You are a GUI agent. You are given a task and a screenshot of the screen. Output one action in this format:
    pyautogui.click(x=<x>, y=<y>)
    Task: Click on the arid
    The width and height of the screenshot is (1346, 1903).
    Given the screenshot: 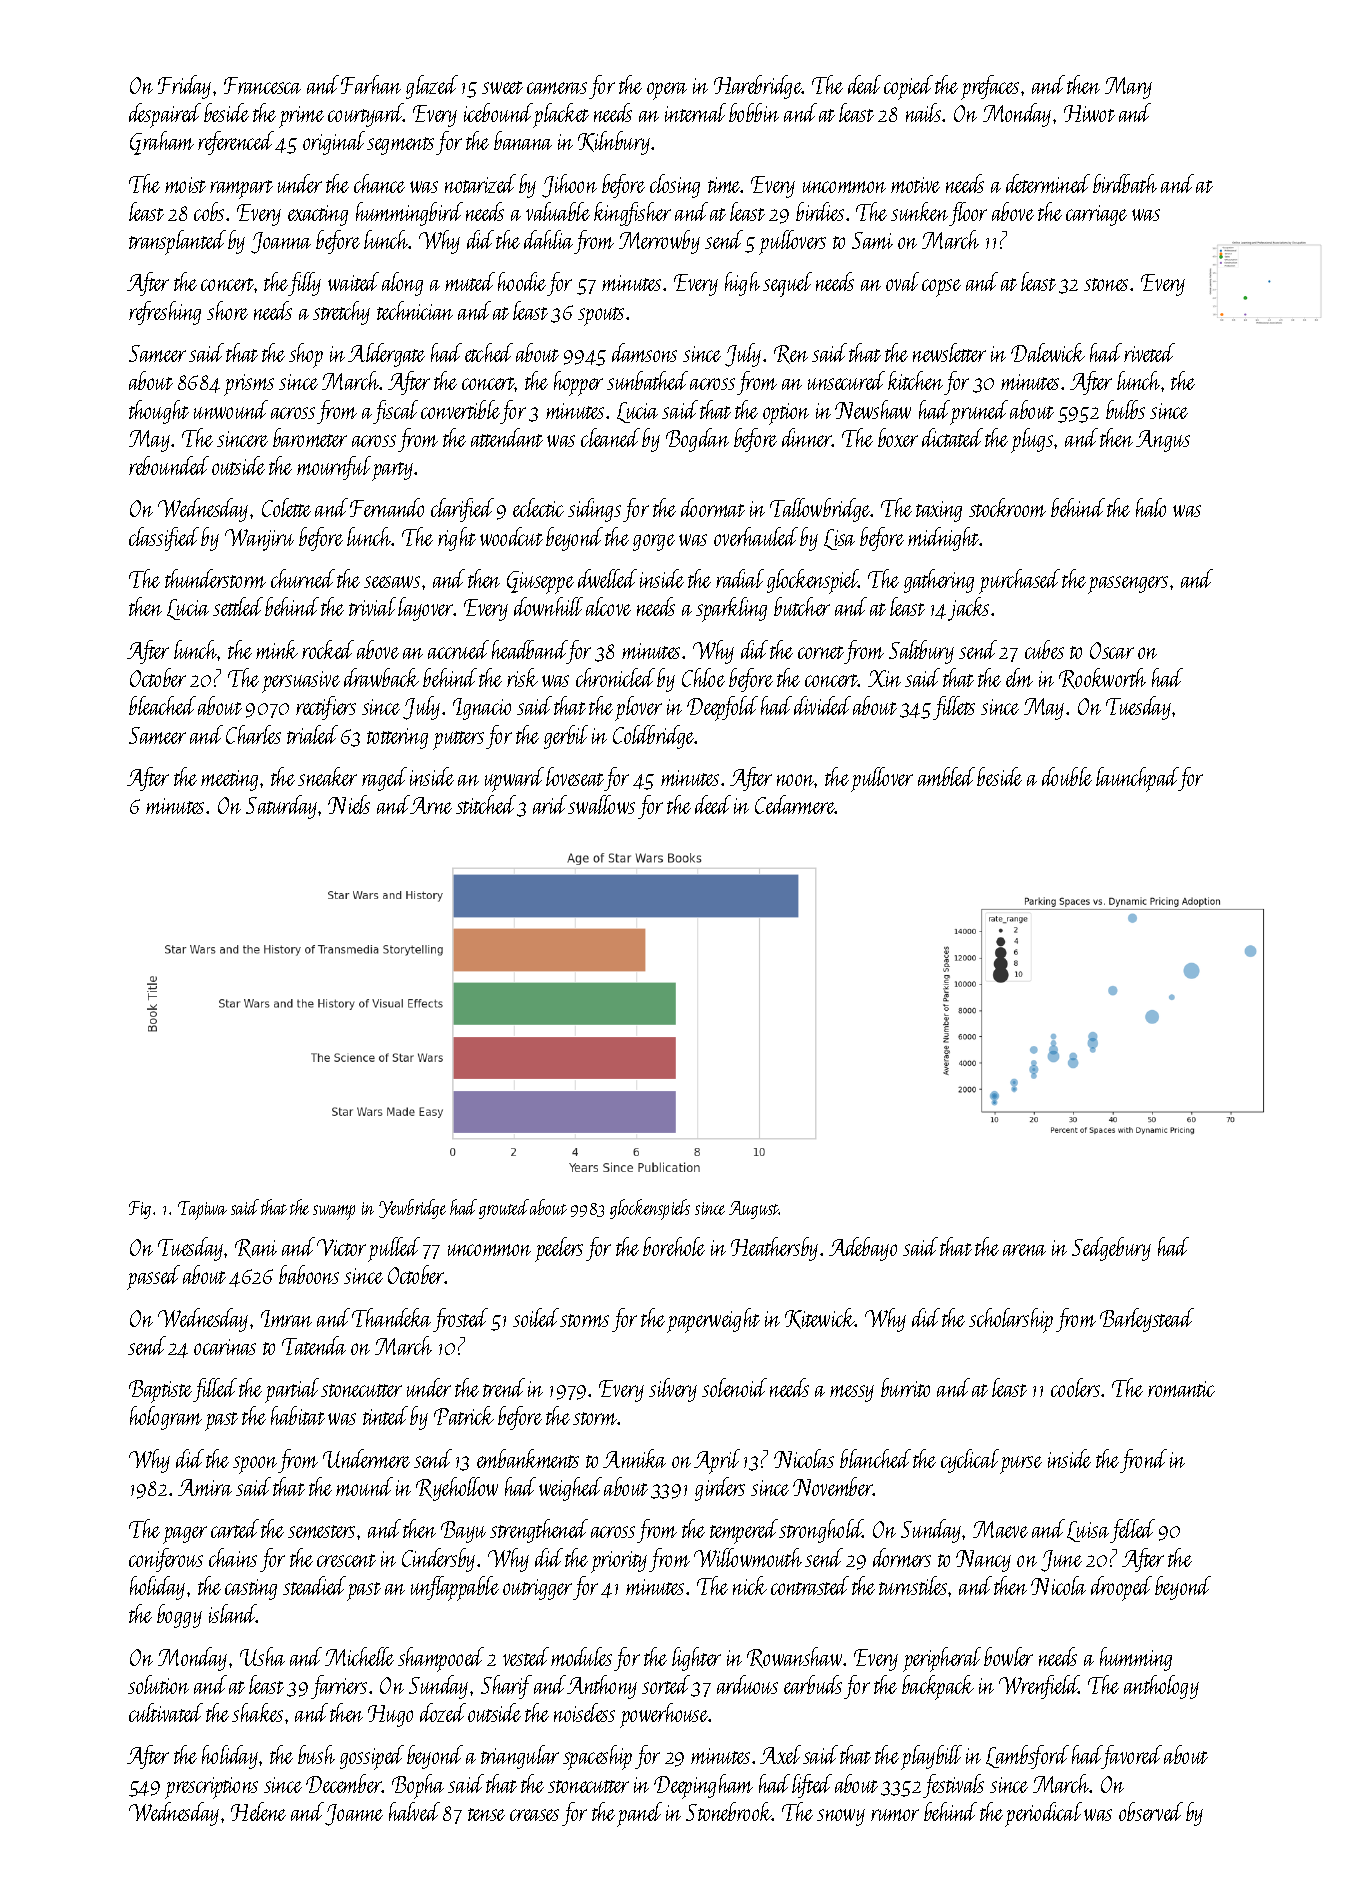 What is the action you would take?
    pyautogui.click(x=551, y=804)
